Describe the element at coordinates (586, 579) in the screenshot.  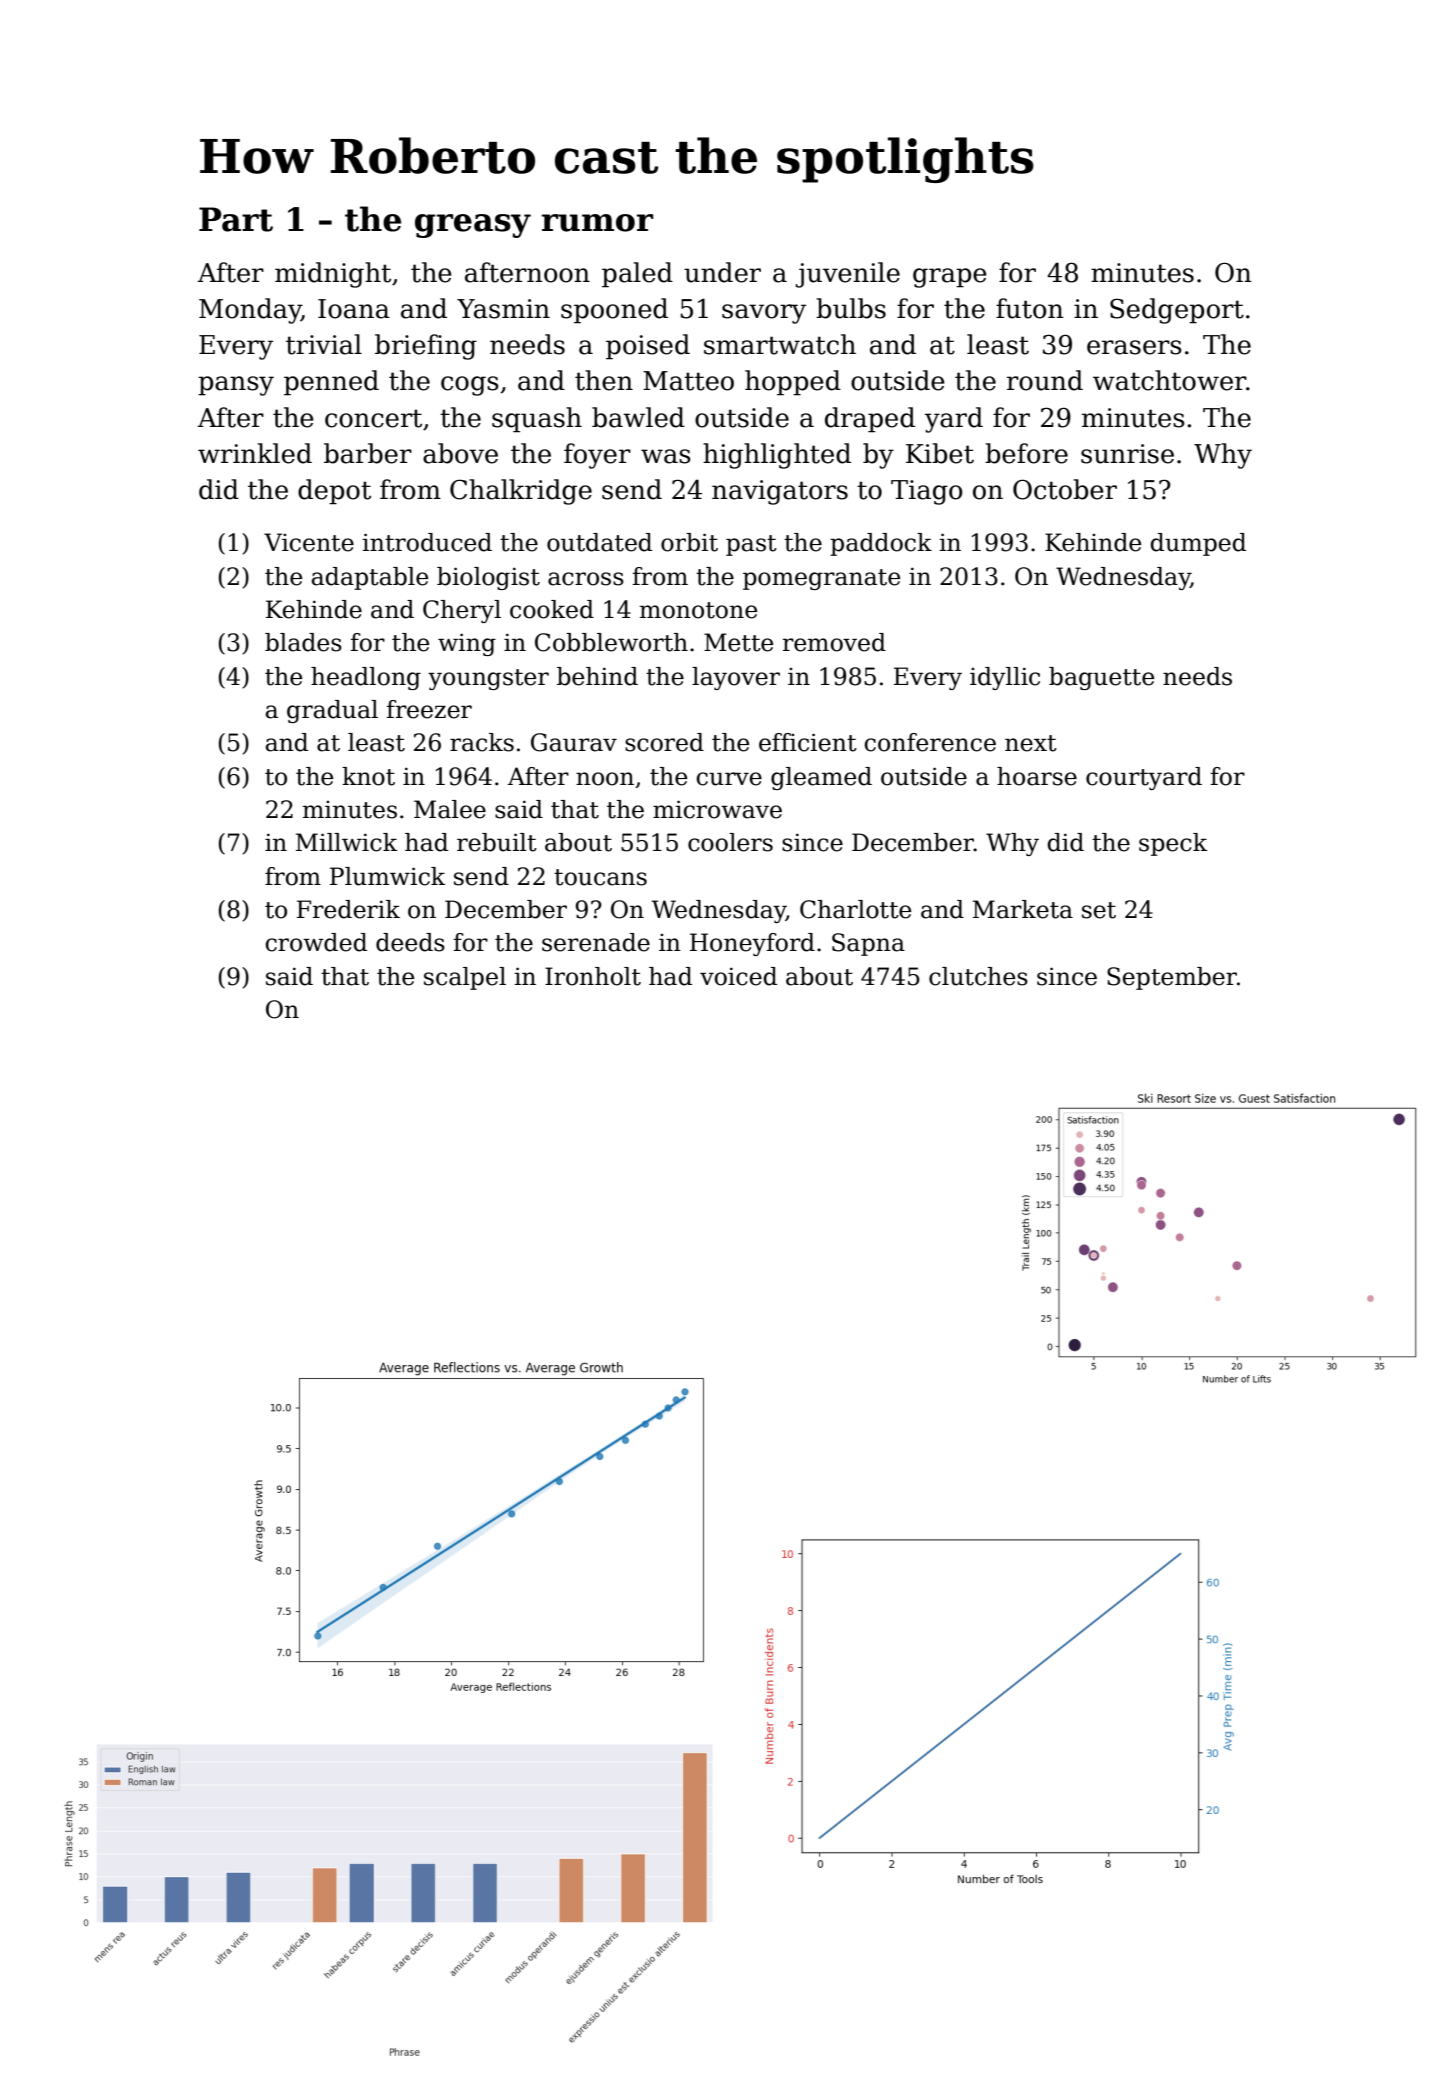
I see `across` at that location.
